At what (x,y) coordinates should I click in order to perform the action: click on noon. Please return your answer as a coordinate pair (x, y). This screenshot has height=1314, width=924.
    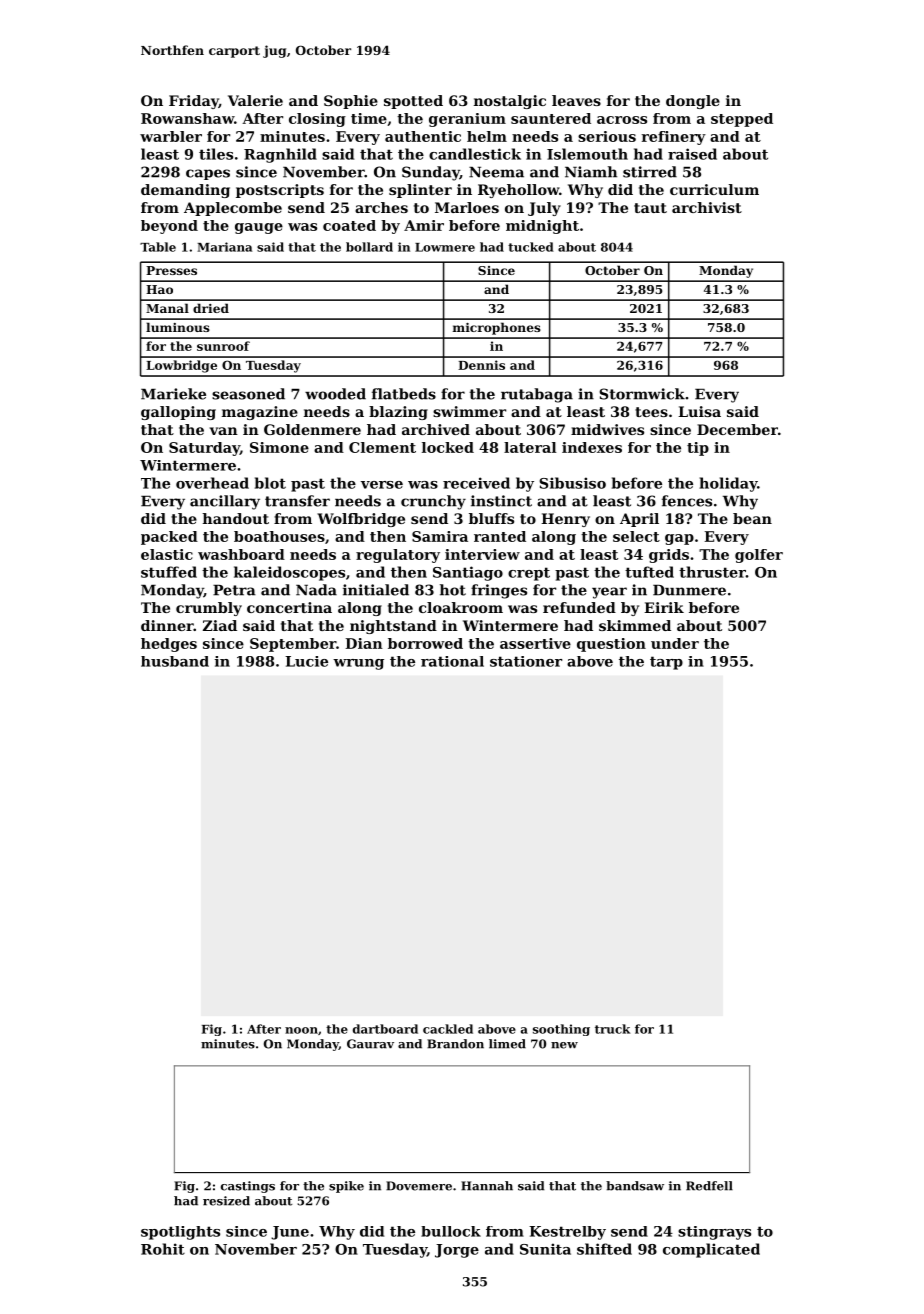
    Looking at the image, I should click on (301, 1030).
